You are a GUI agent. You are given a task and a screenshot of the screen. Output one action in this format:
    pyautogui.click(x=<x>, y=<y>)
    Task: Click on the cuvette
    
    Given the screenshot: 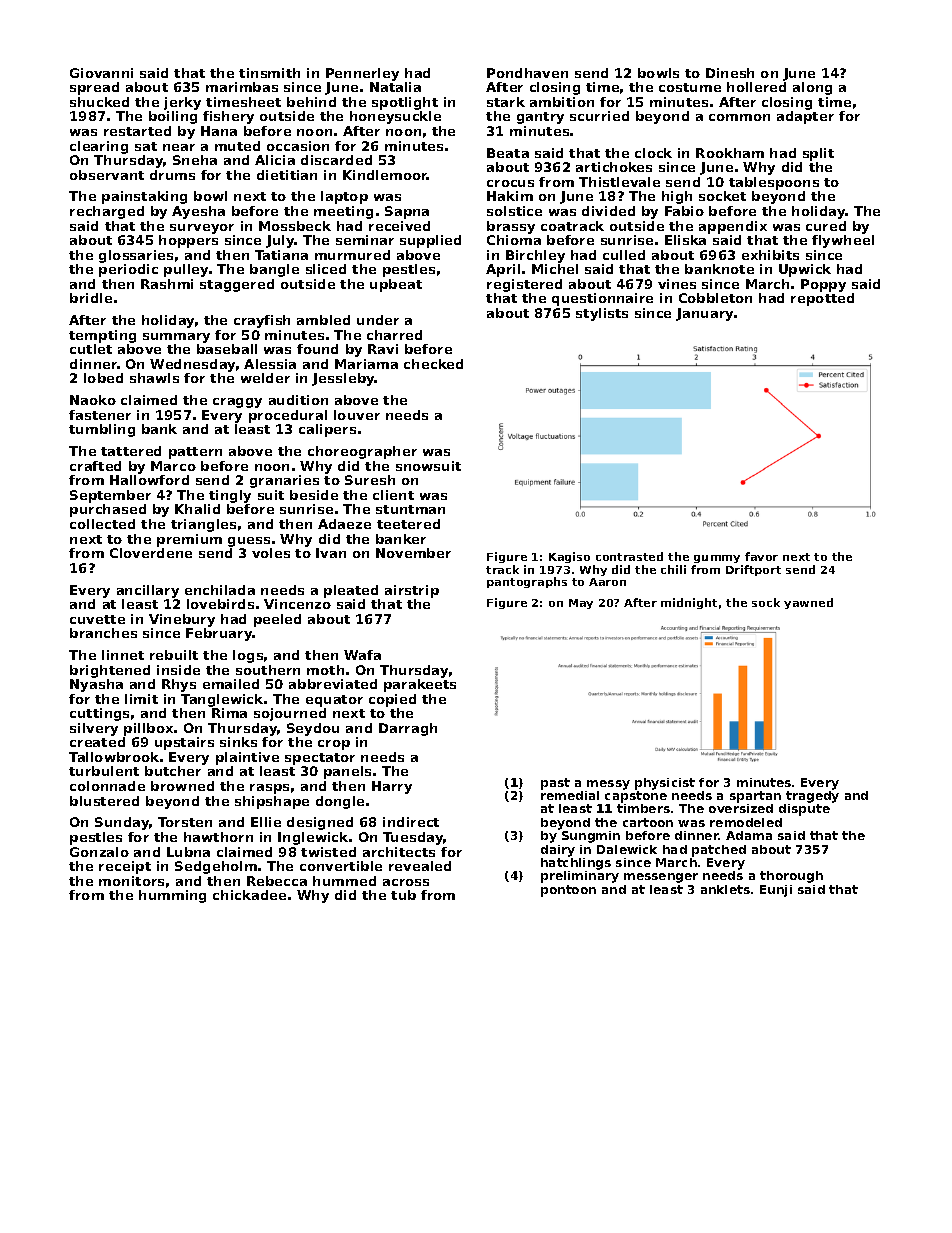 What is the action you would take?
    pyautogui.click(x=97, y=619)
